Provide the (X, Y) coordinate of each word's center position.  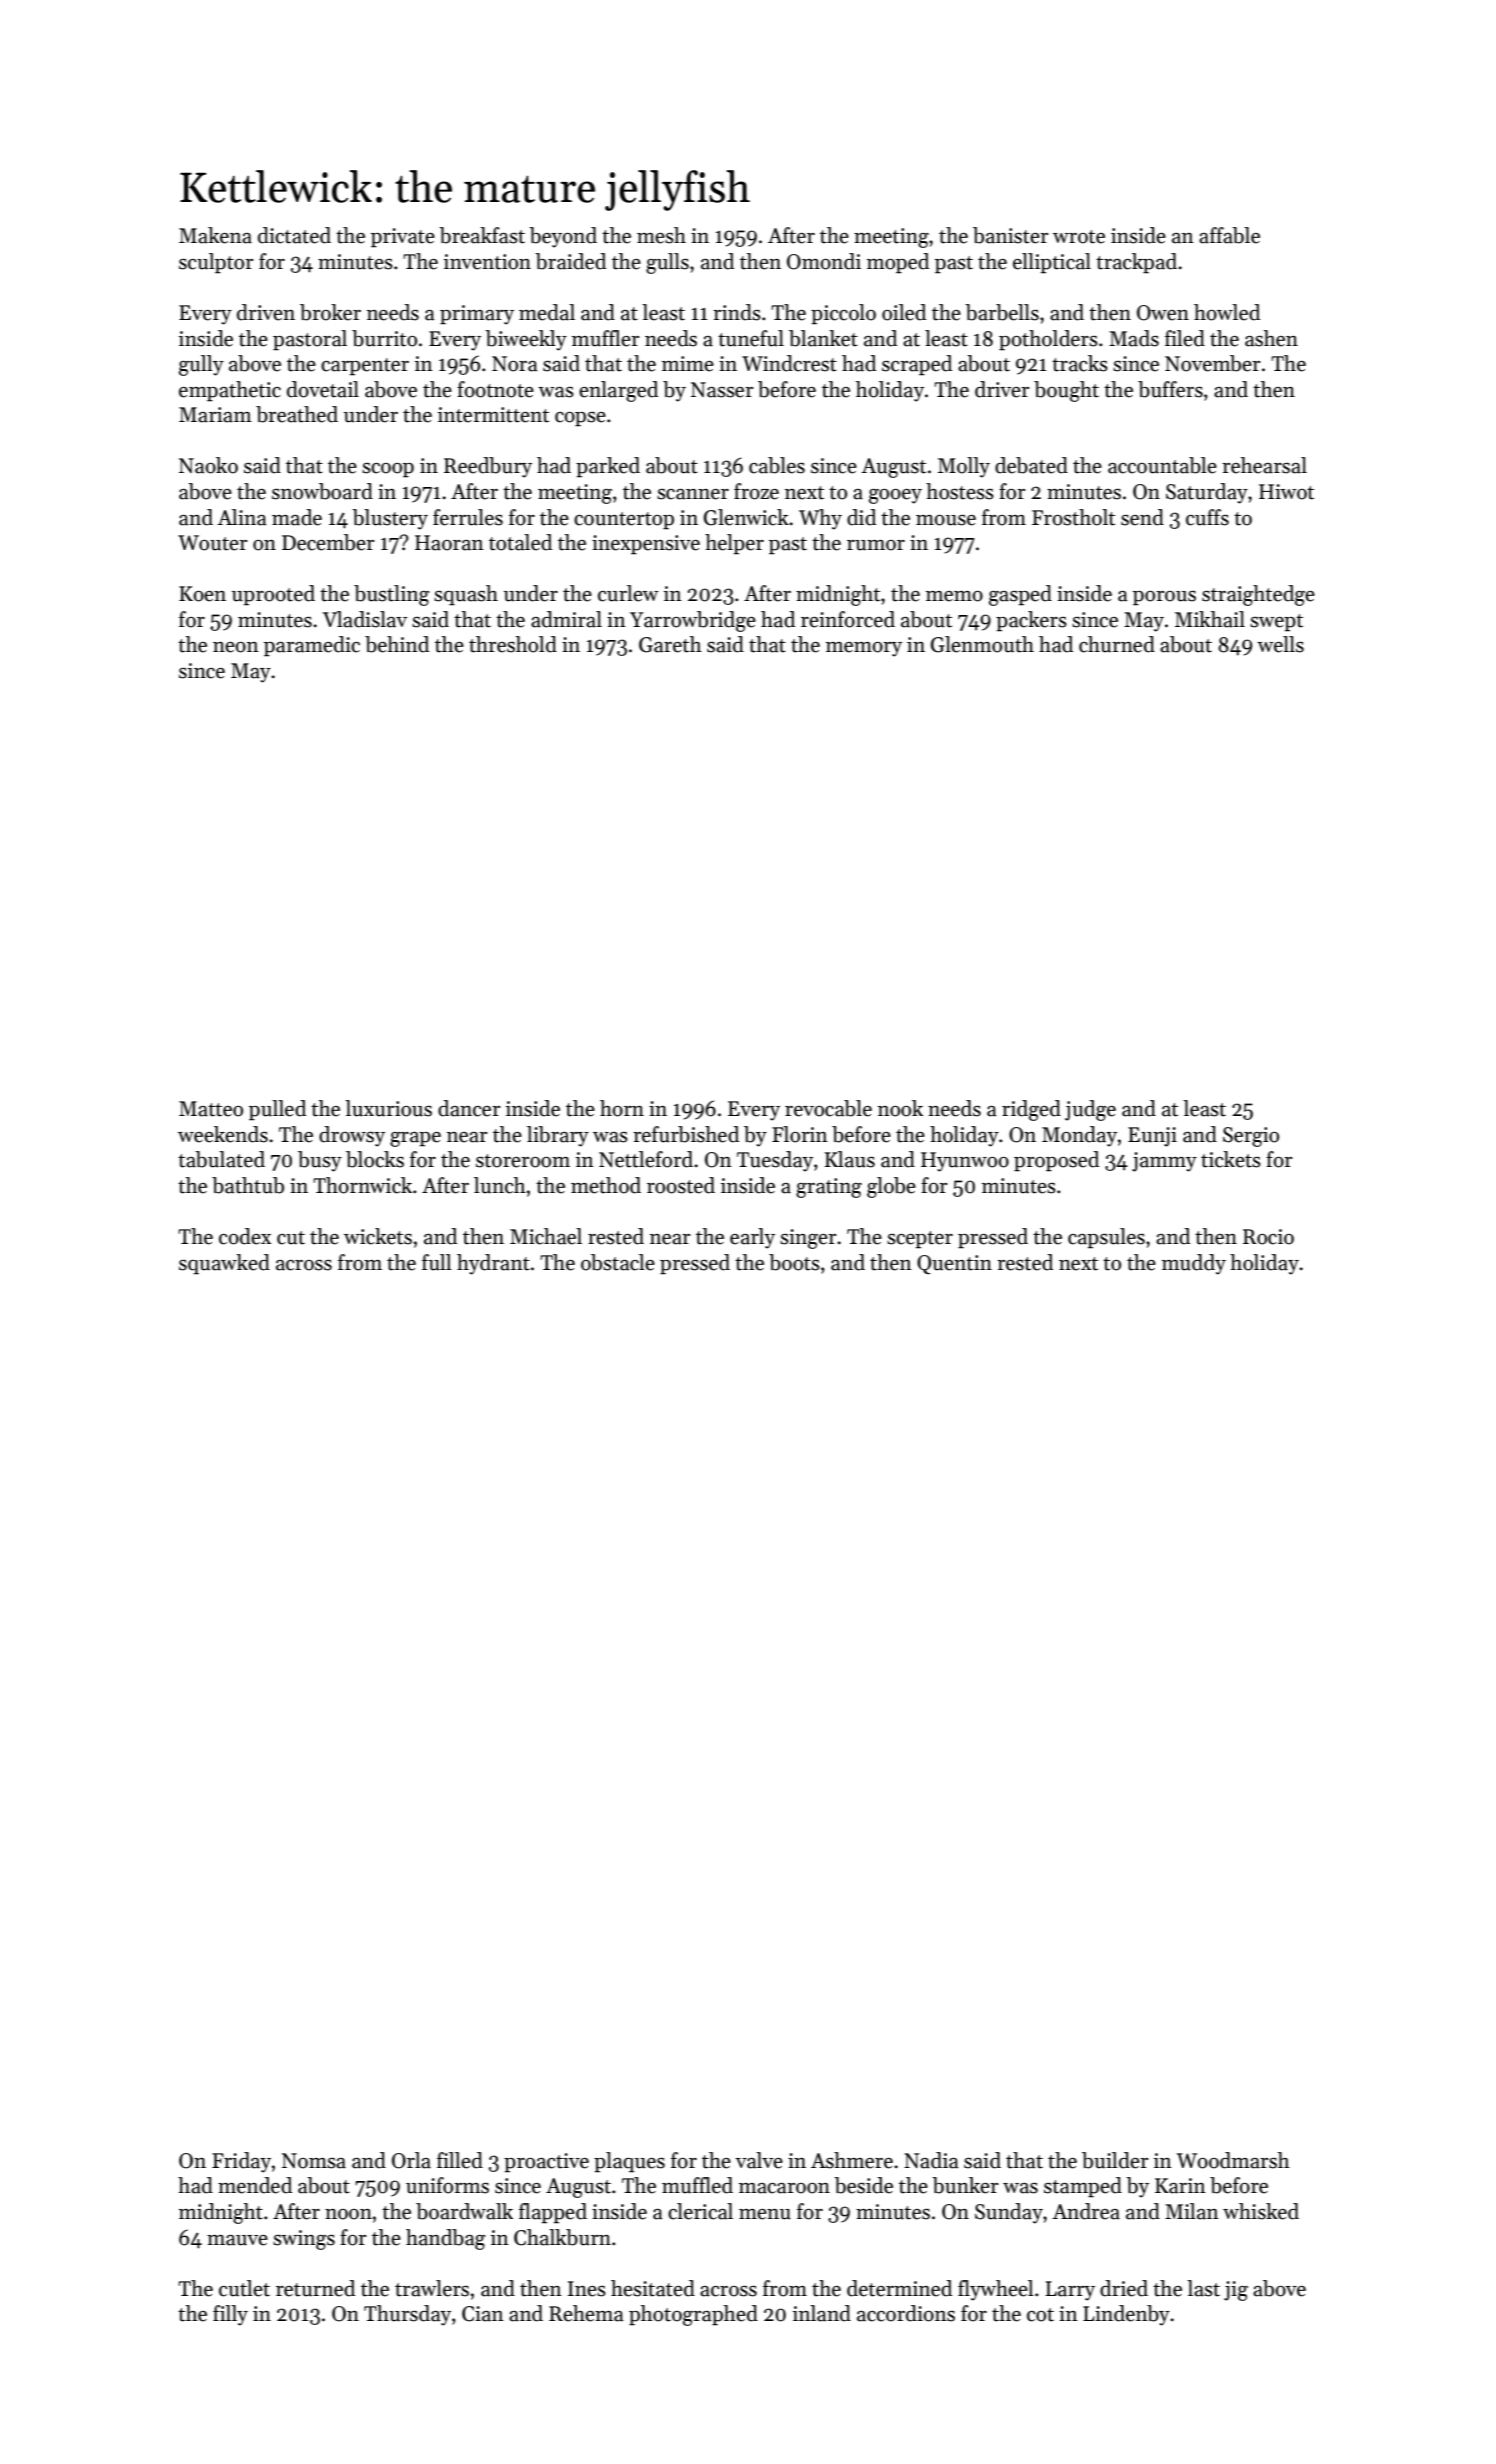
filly (230, 2315)
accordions (906, 2313)
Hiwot (1286, 492)
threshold (513, 644)
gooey (895, 496)
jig (1236, 2291)
